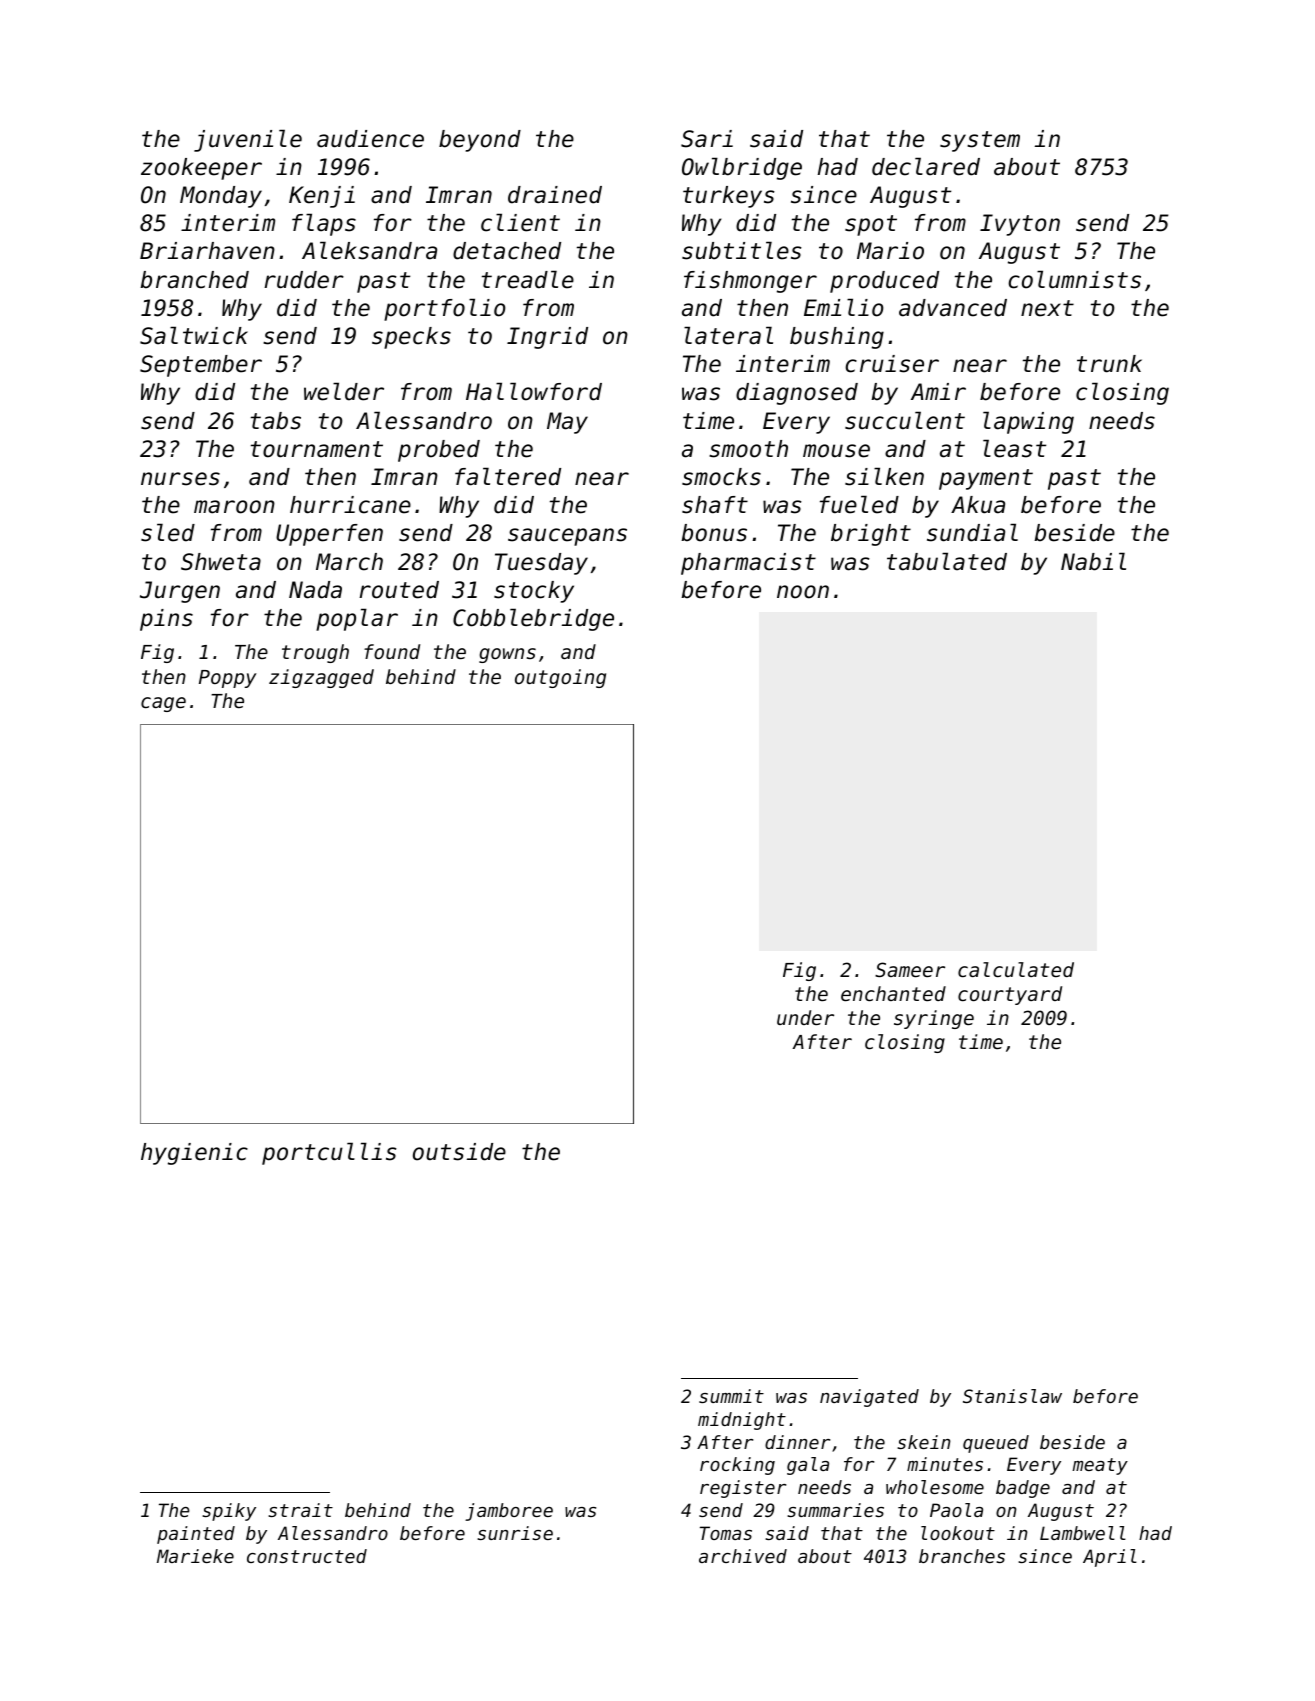 This screenshot has height=1701, width=1315. Describe the element at coordinates (934, 1019) in the screenshot. I see `syringe` at that location.
